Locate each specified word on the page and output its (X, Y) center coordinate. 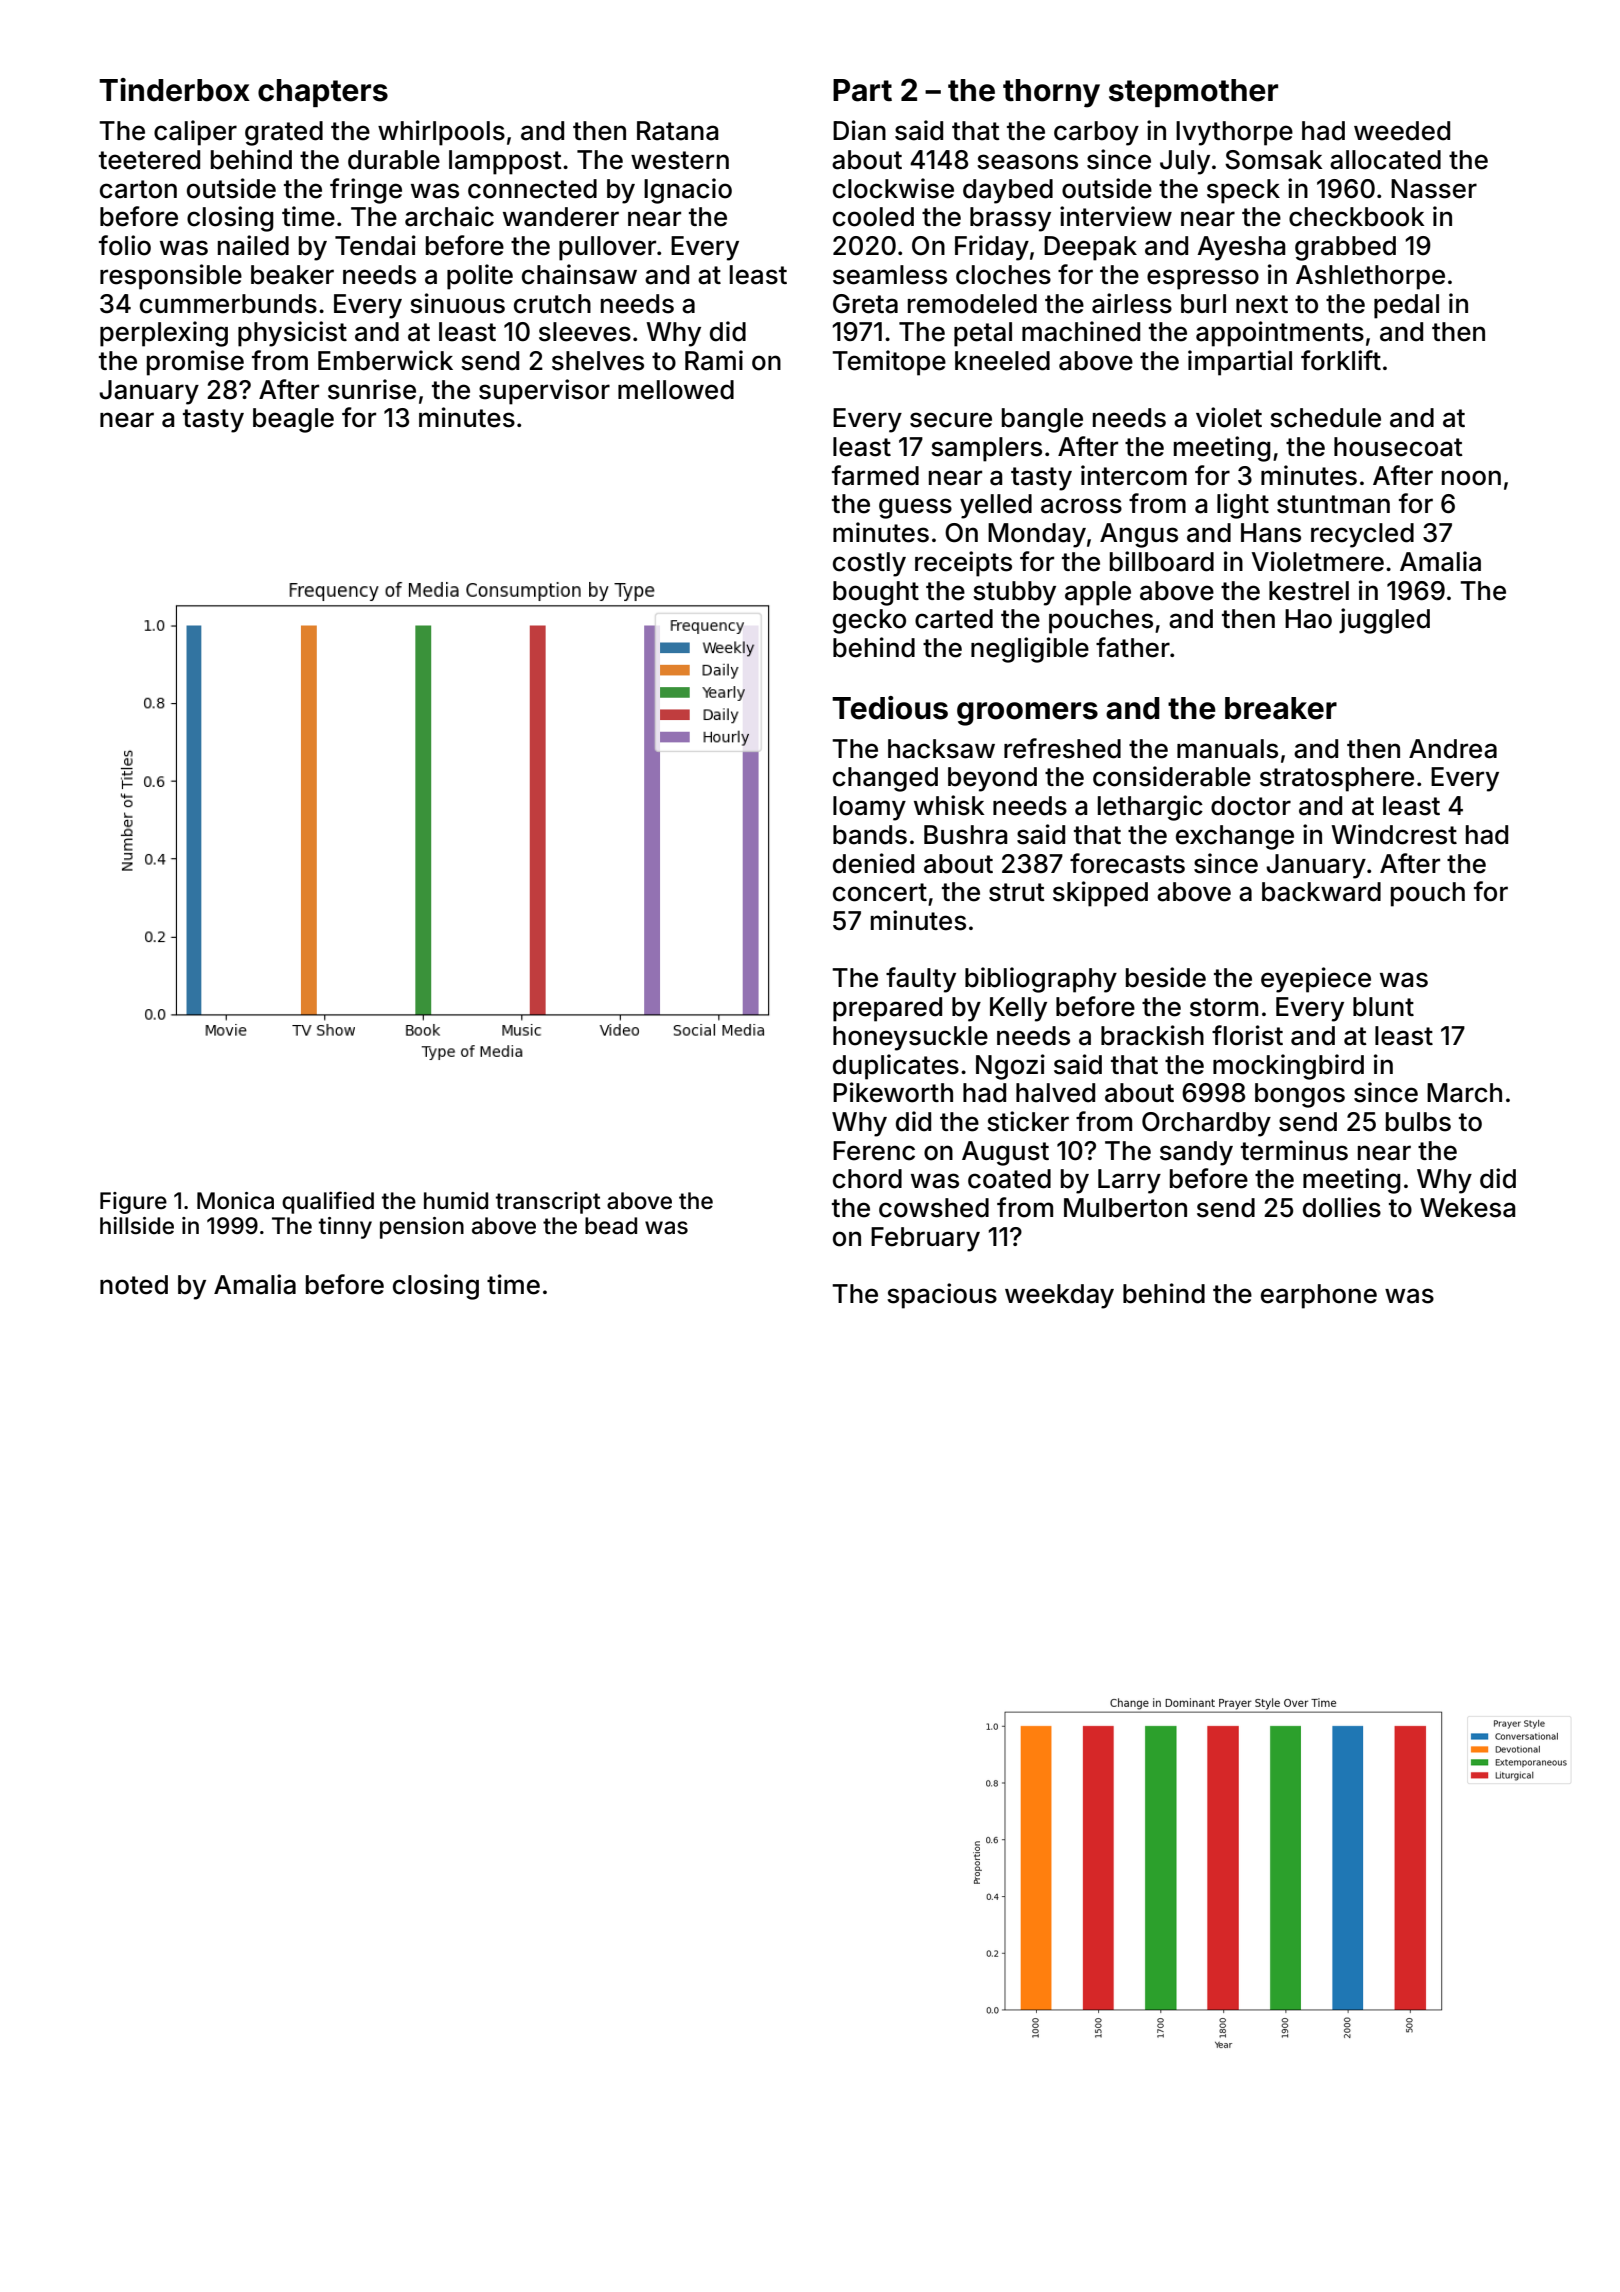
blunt (1383, 1007)
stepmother (1193, 93)
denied (873, 863)
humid (456, 1200)
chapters (323, 93)
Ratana (677, 131)
